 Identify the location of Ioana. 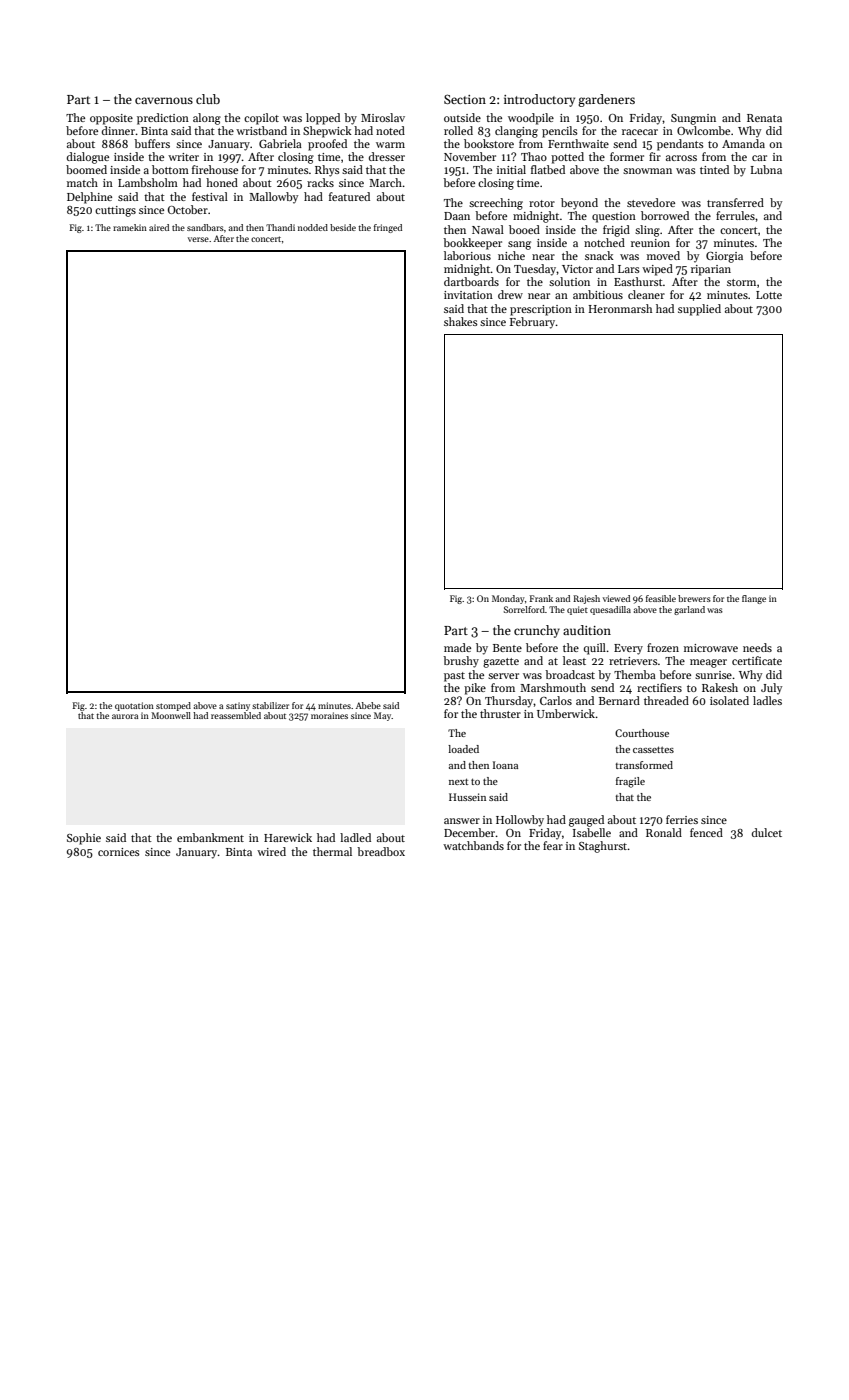
(505, 765).
